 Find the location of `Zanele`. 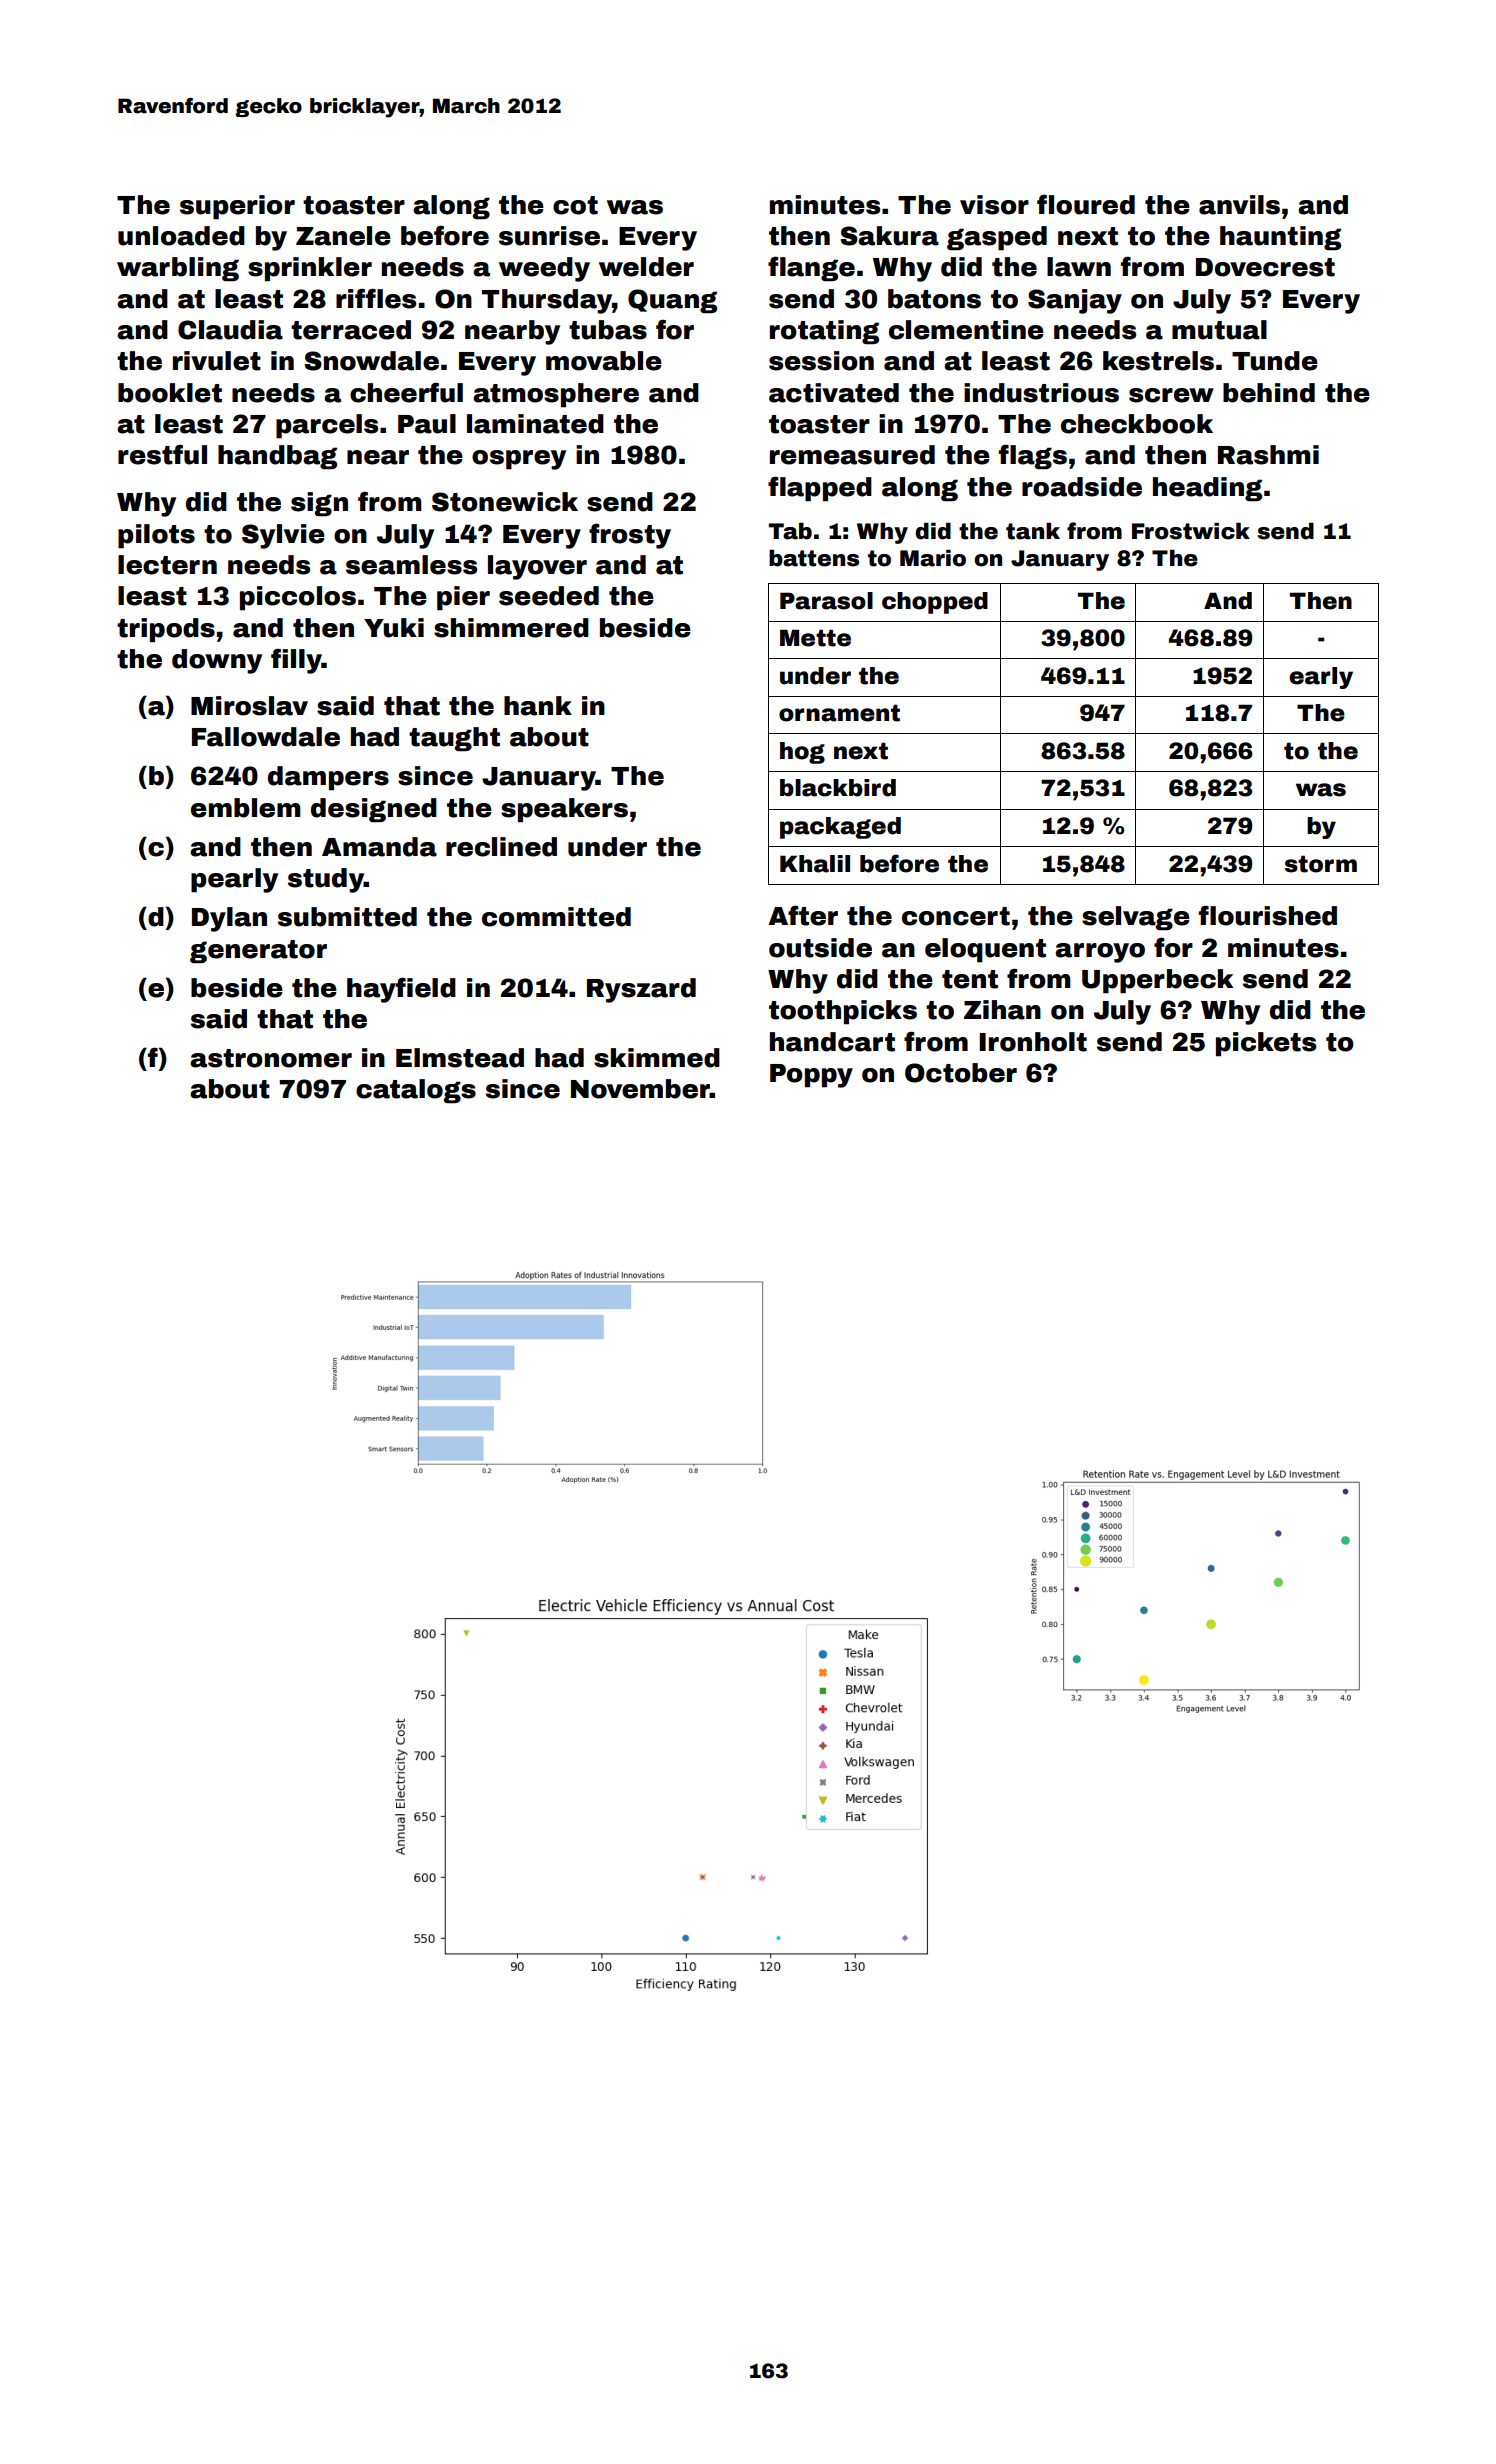

Zanele is located at coordinates (343, 236).
